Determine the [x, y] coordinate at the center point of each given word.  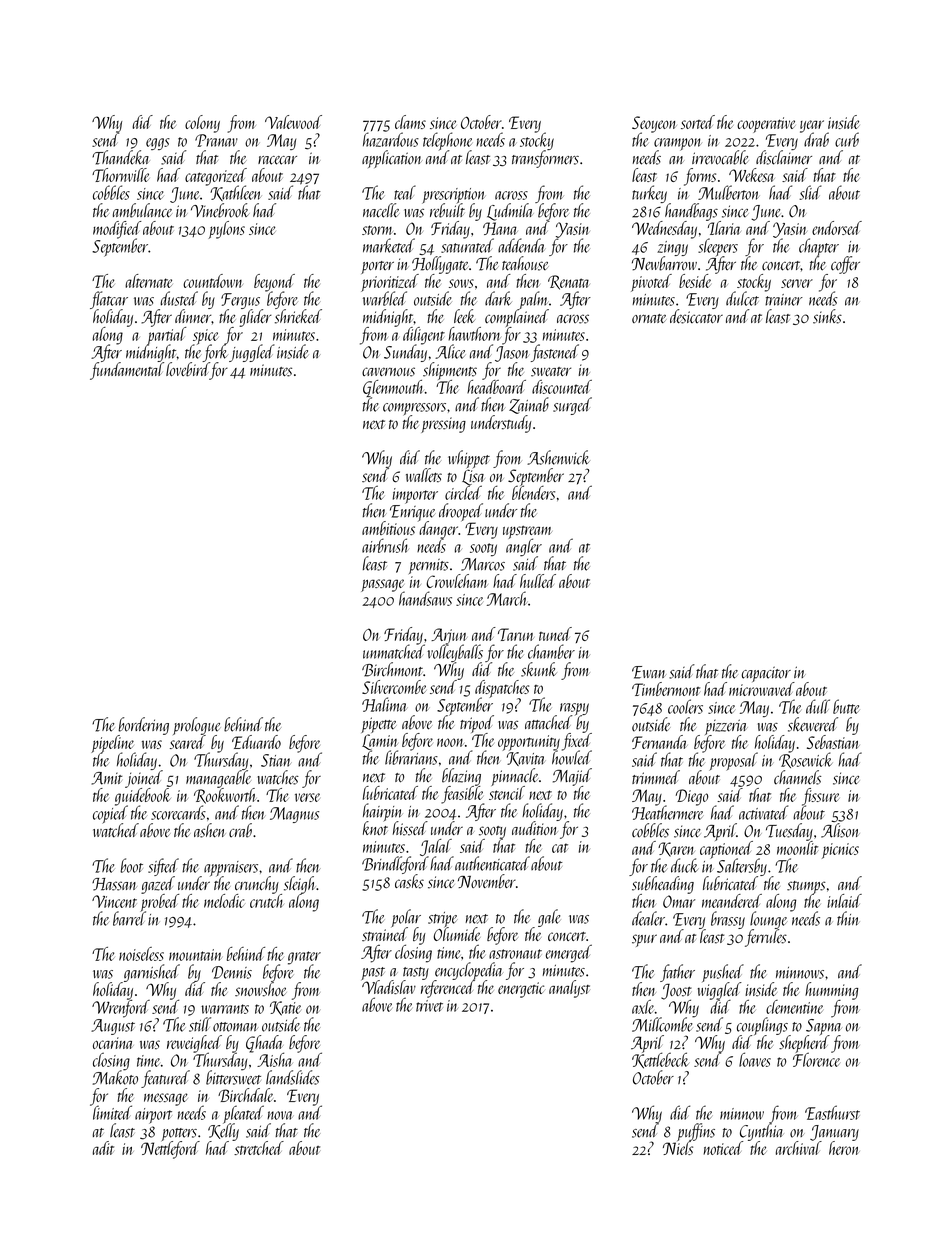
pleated [243, 1114]
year [812, 126]
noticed [723, 1148]
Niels [678, 1148]
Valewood [293, 122]
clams [410, 122]
